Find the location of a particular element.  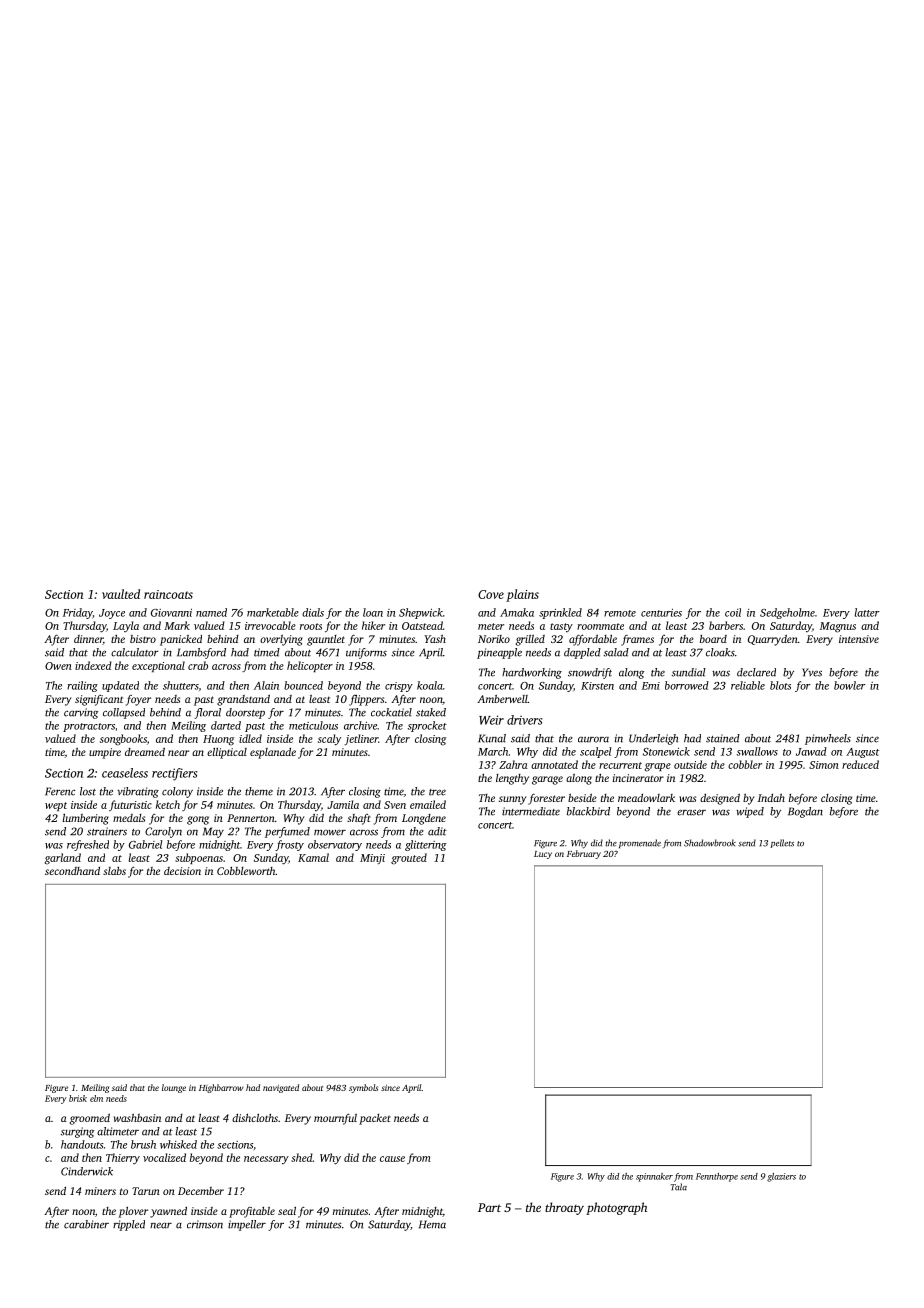

August is located at coordinates (862, 753).
